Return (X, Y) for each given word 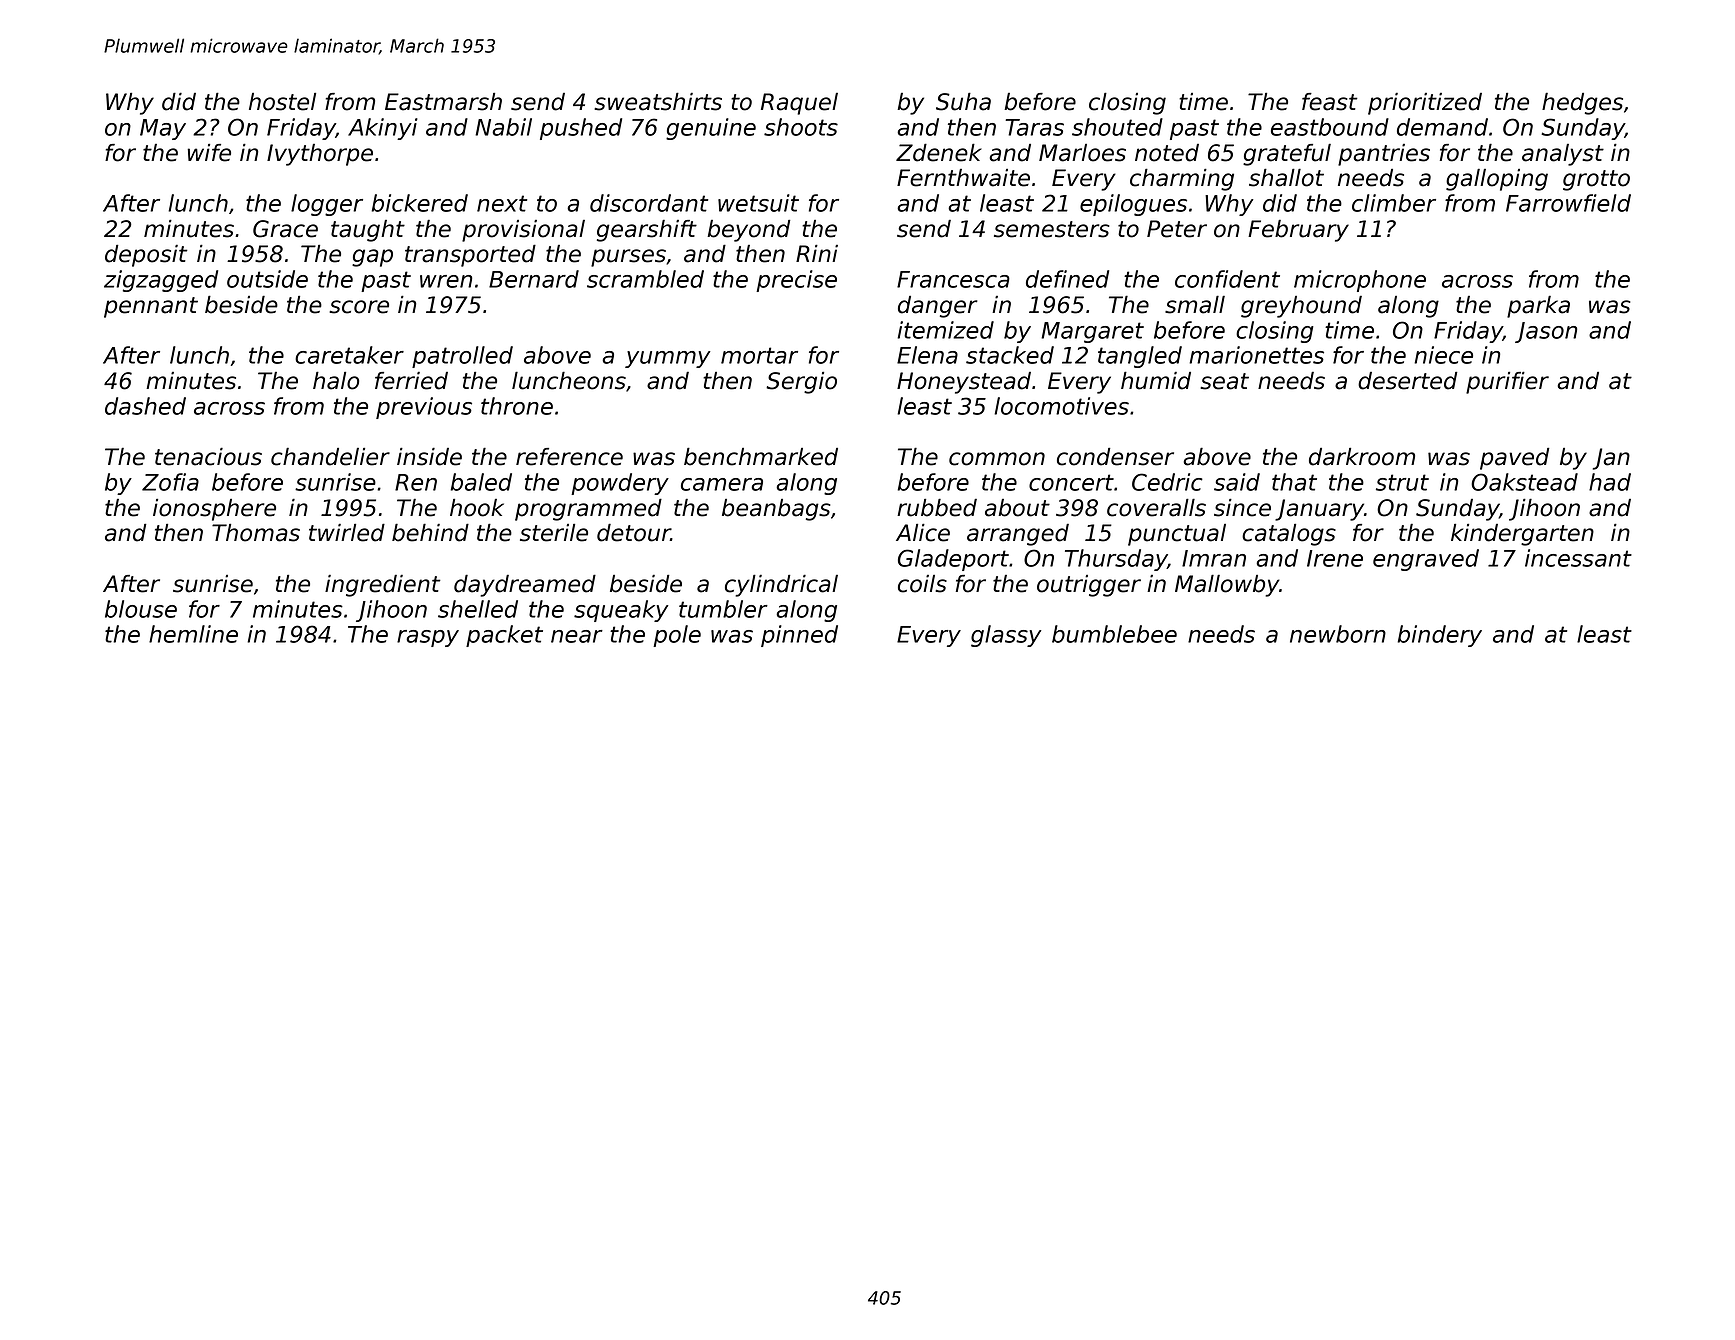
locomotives (1061, 406)
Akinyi (383, 129)
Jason (1546, 332)
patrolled (462, 357)
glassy (1006, 636)
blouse (141, 609)
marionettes (1256, 355)
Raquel (799, 104)
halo (336, 380)
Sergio (801, 383)
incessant (1578, 558)
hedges (1582, 104)
